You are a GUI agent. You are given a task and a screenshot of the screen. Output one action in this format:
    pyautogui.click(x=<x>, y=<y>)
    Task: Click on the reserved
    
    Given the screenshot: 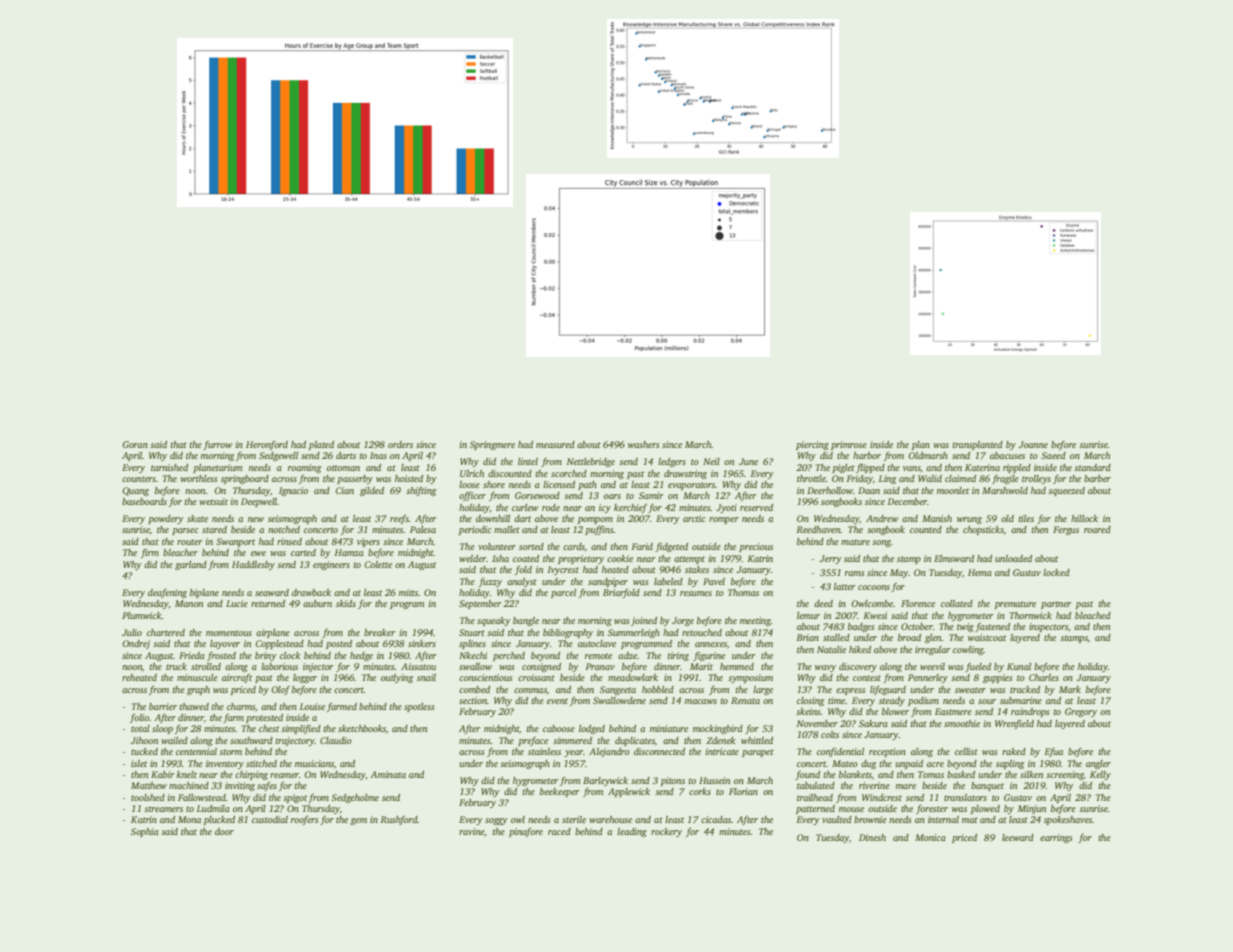 What is the action you would take?
    pyautogui.click(x=756, y=507)
